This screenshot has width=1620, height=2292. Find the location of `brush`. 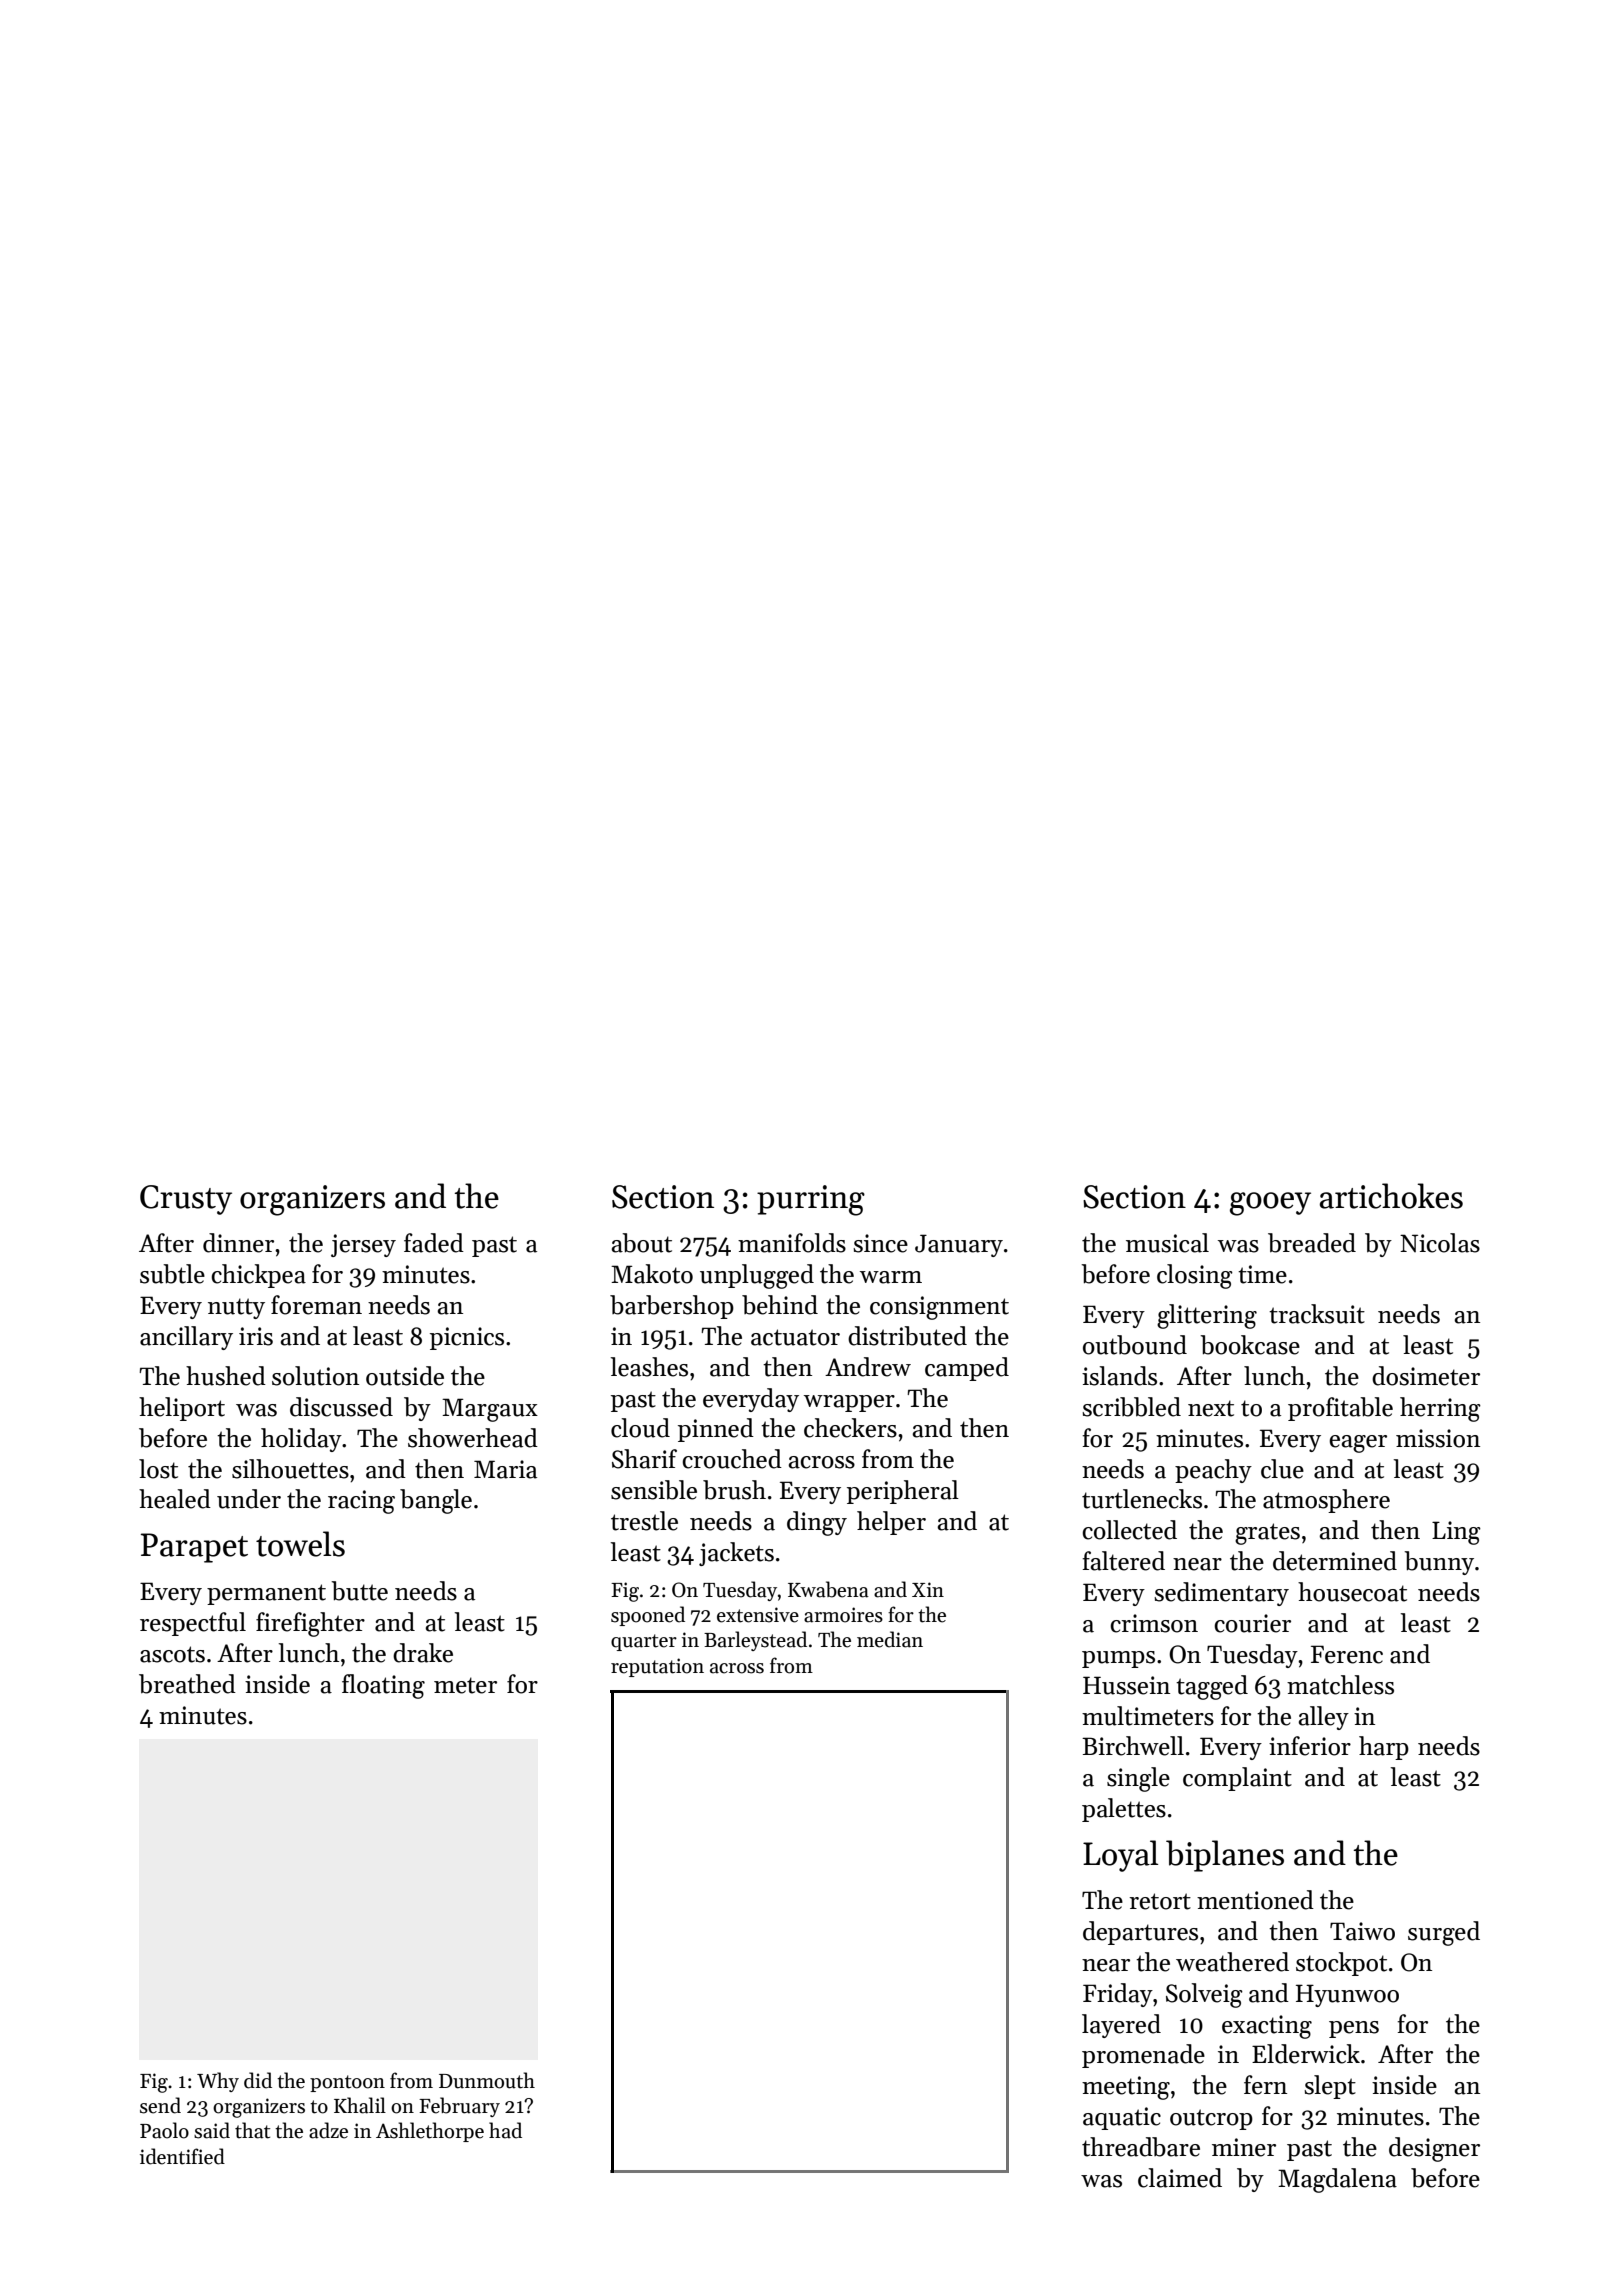

brush is located at coordinates (734, 1490).
